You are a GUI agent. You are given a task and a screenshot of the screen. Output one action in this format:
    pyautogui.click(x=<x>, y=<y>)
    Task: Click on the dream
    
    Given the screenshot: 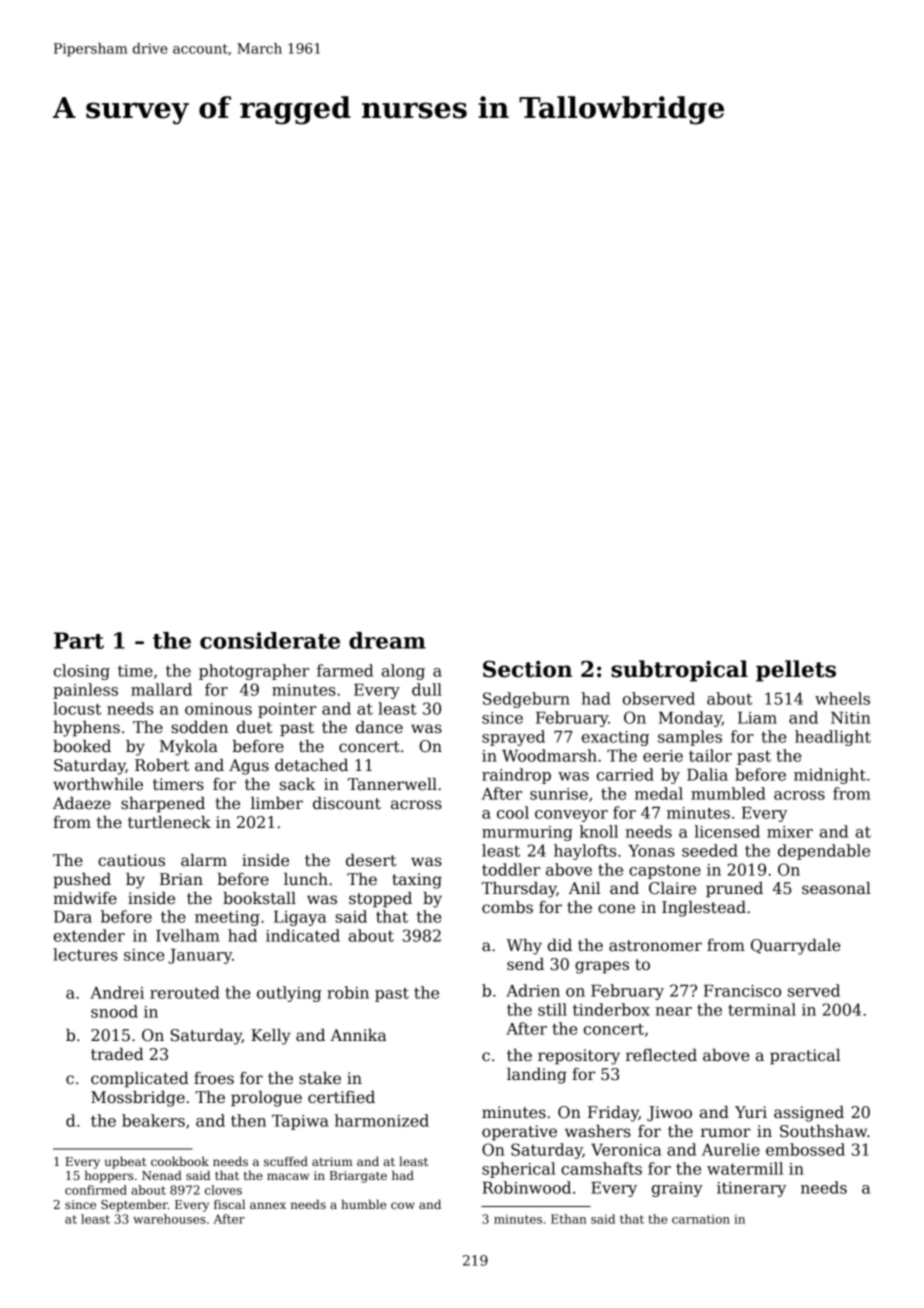 What is the action you would take?
    pyautogui.click(x=387, y=640)
